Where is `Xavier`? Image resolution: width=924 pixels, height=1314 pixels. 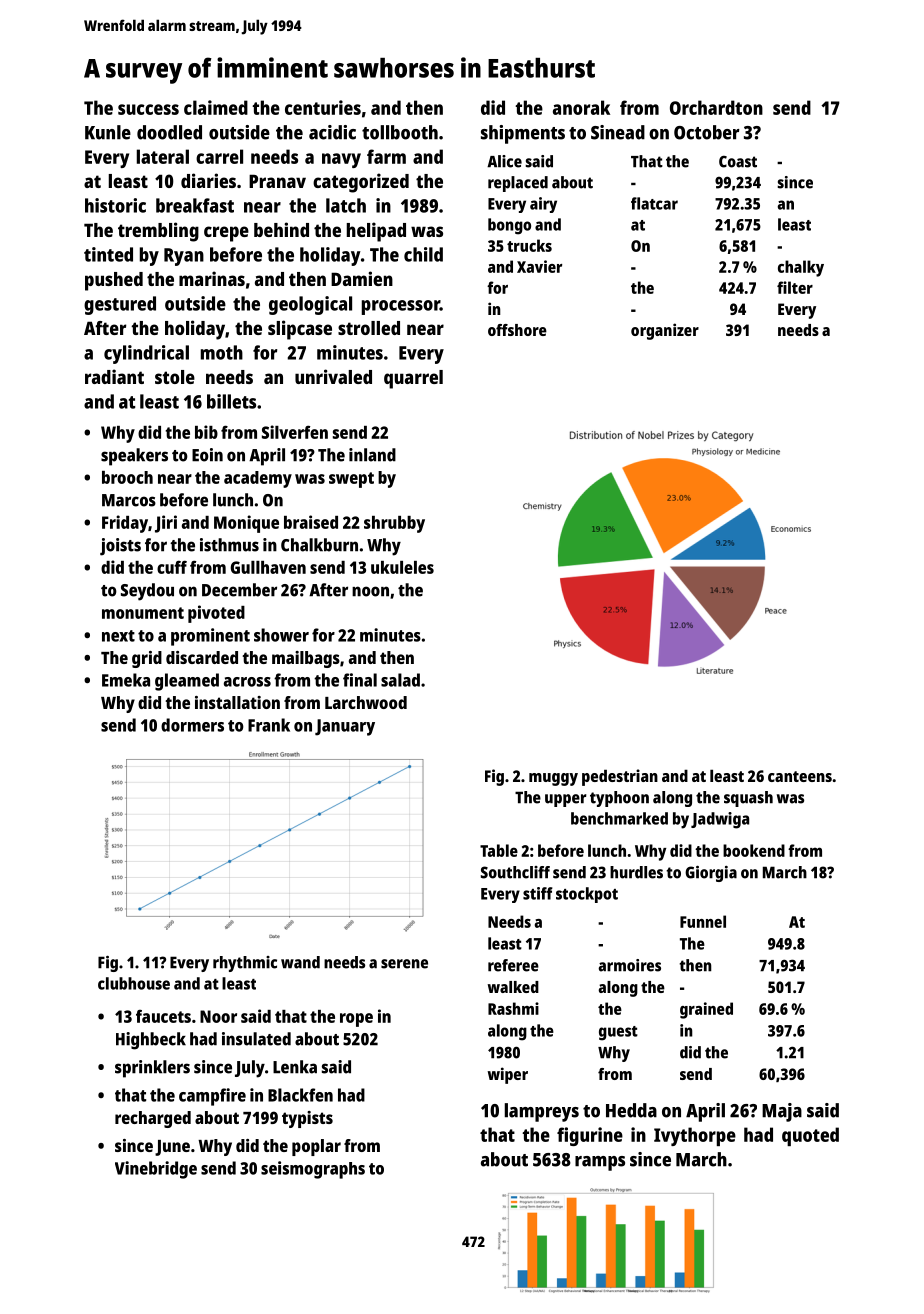
Xavier is located at coordinates (539, 266).
